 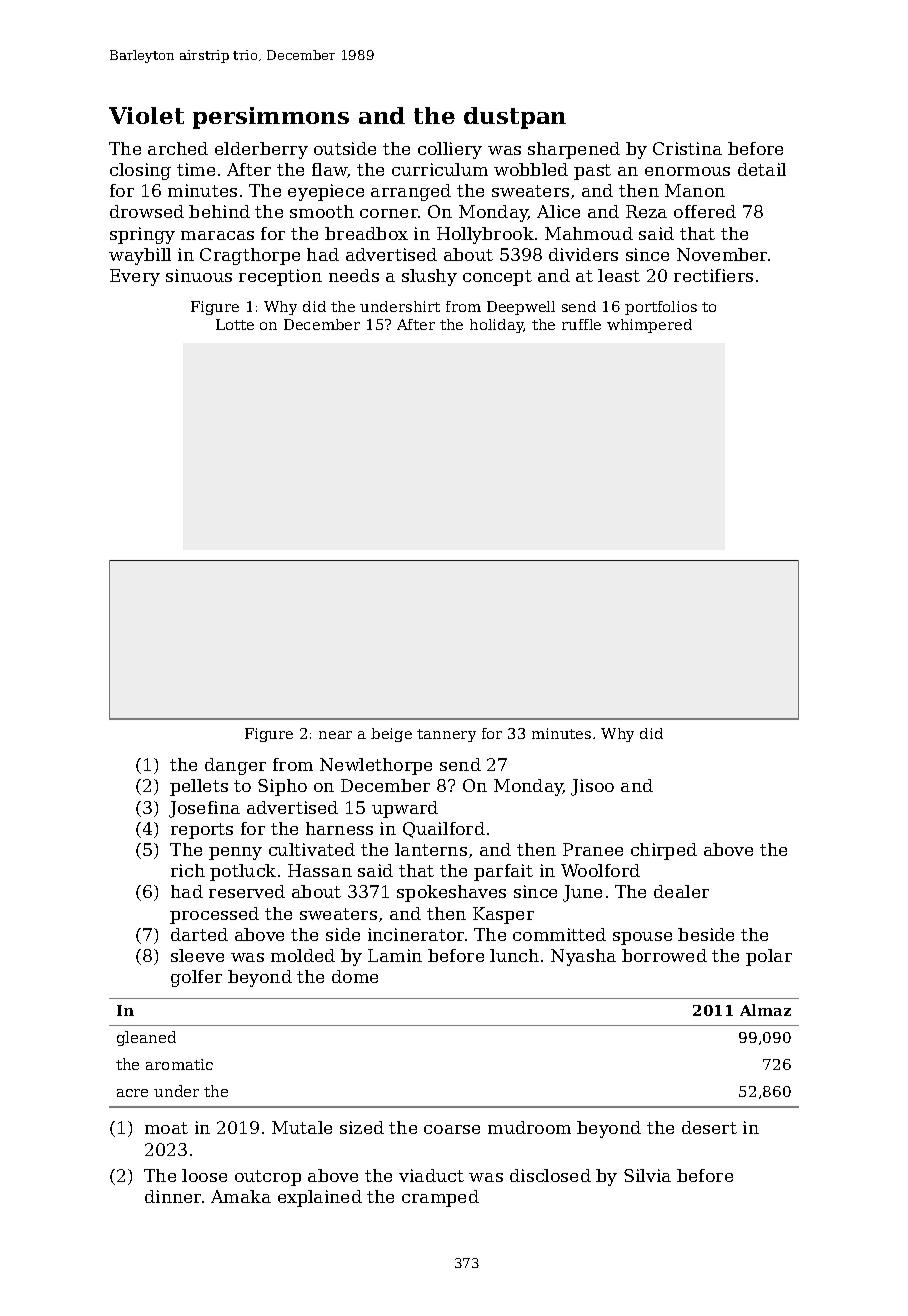 I want to click on whimpered, so click(x=649, y=326).
